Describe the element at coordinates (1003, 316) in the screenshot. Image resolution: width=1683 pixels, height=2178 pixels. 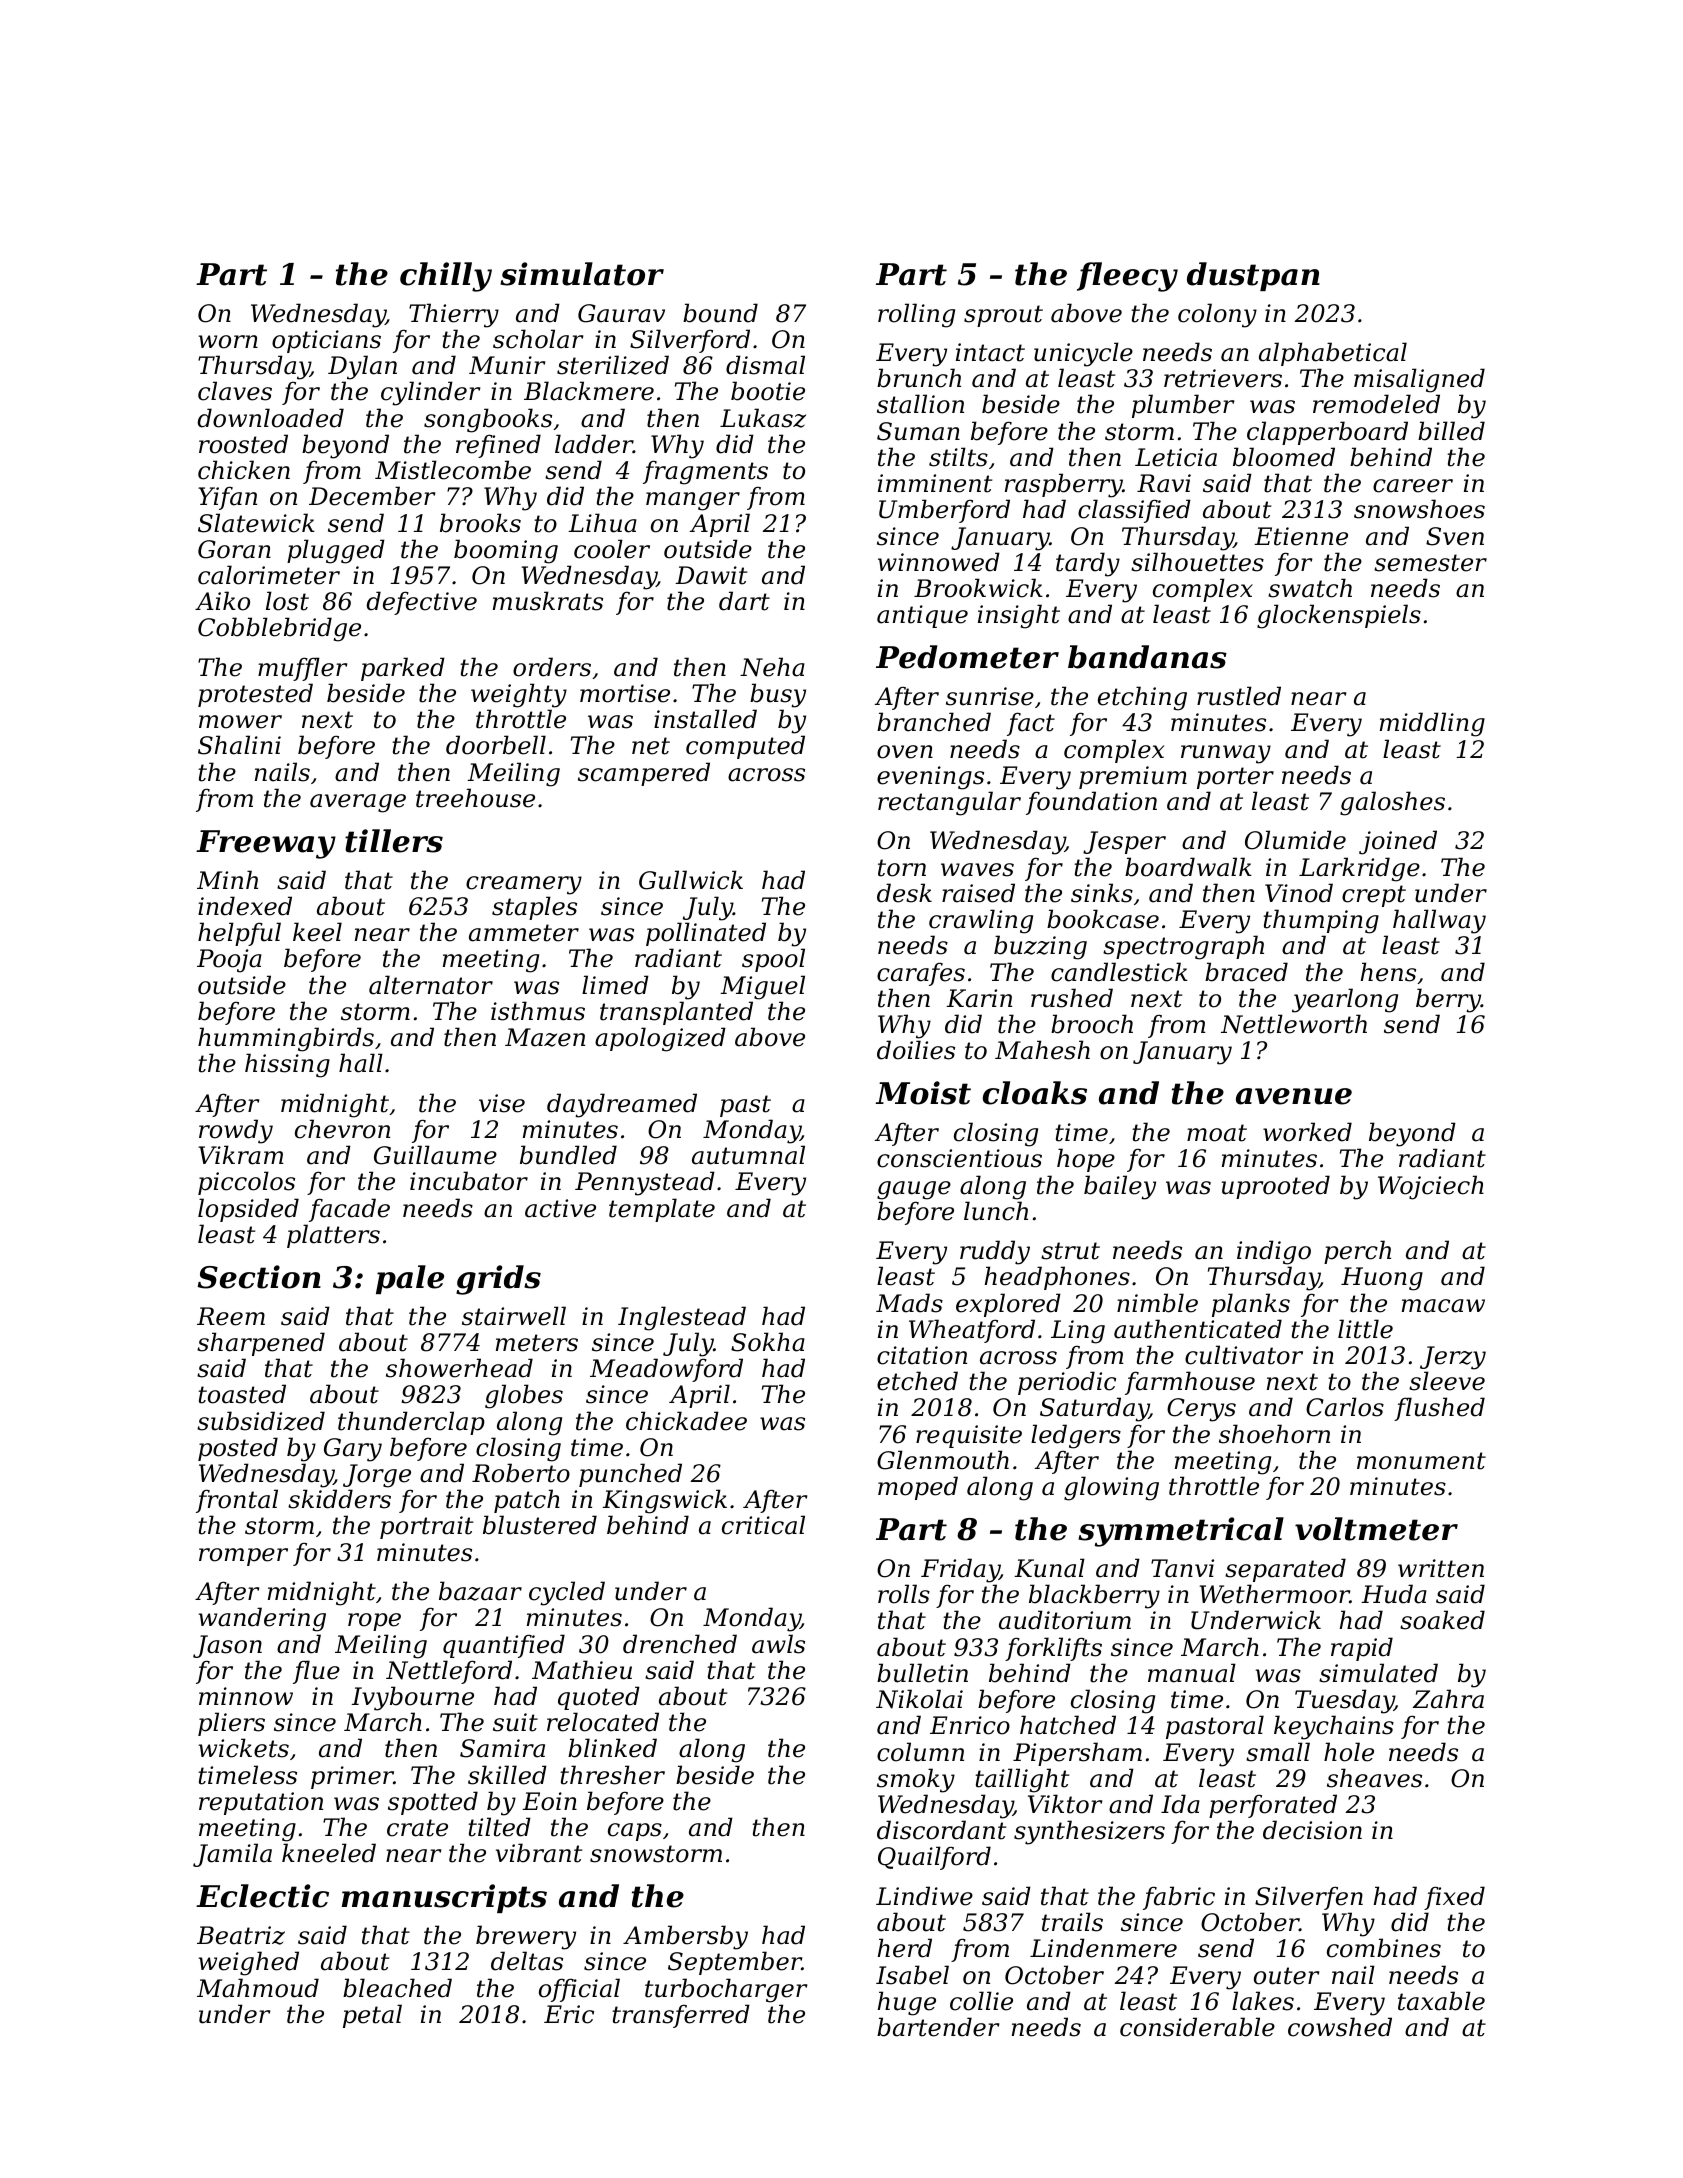
I see `sprout` at that location.
